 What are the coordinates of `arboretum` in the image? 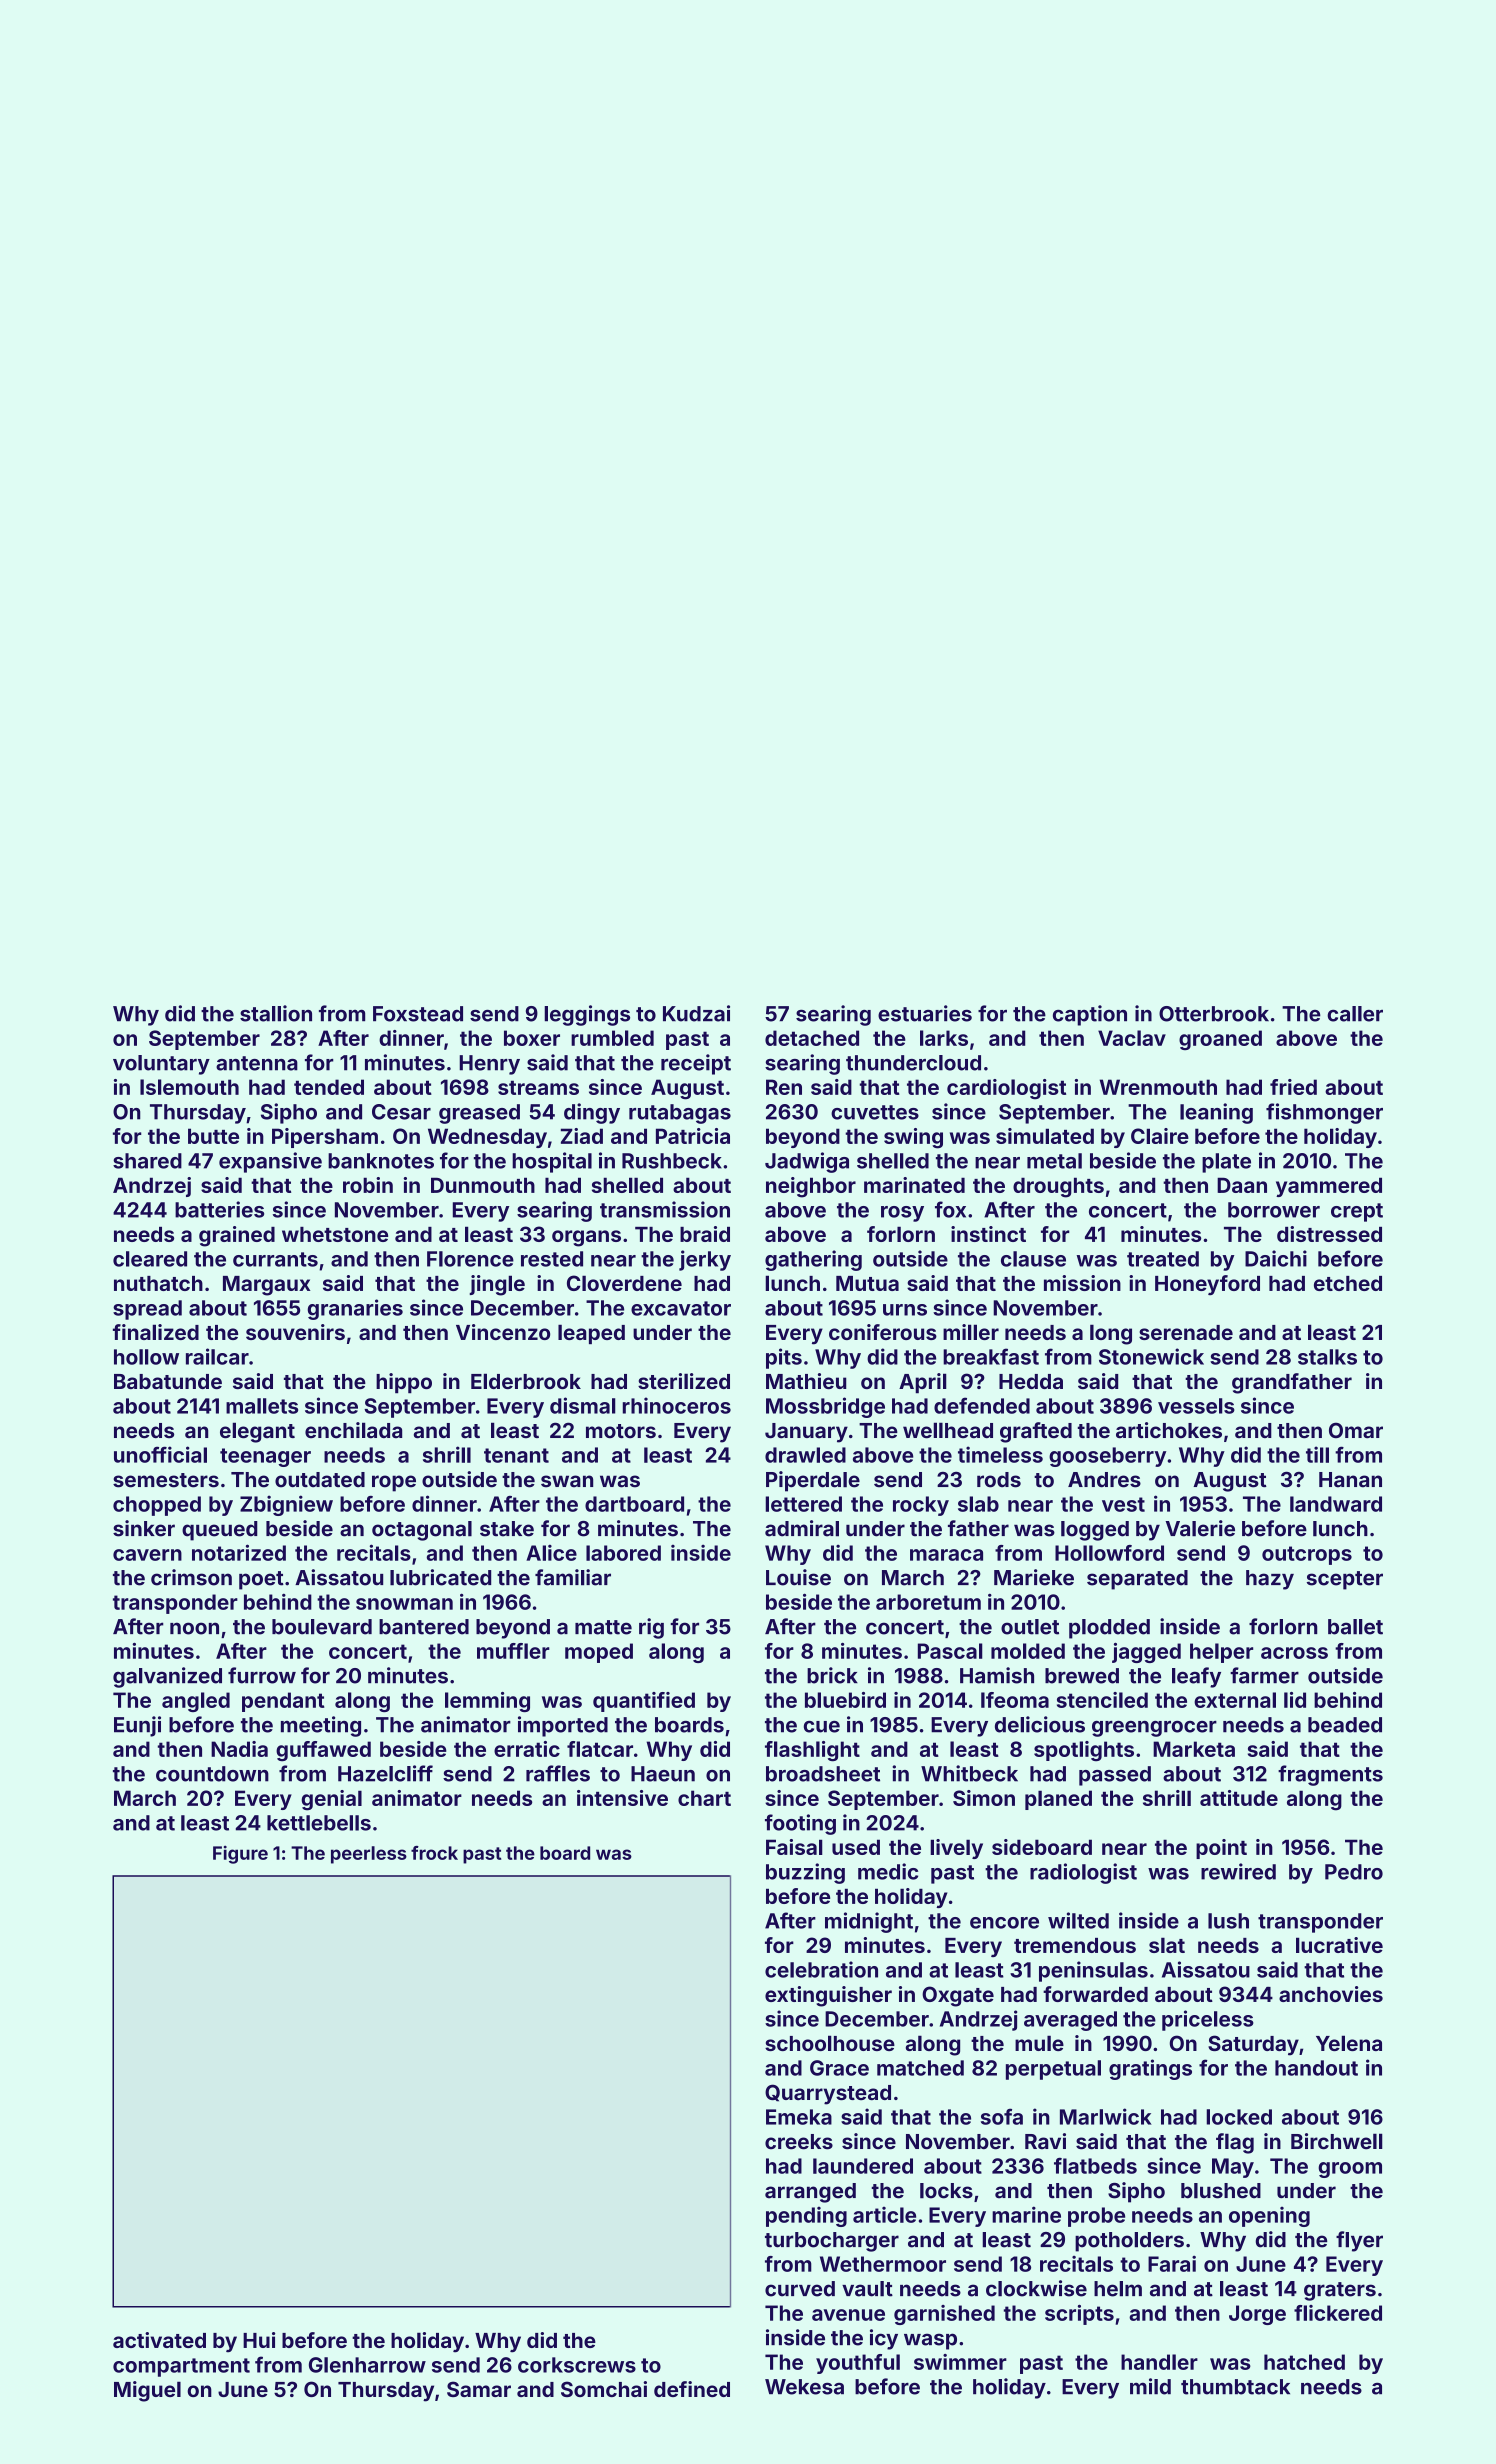 It's located at (928, 1602).
